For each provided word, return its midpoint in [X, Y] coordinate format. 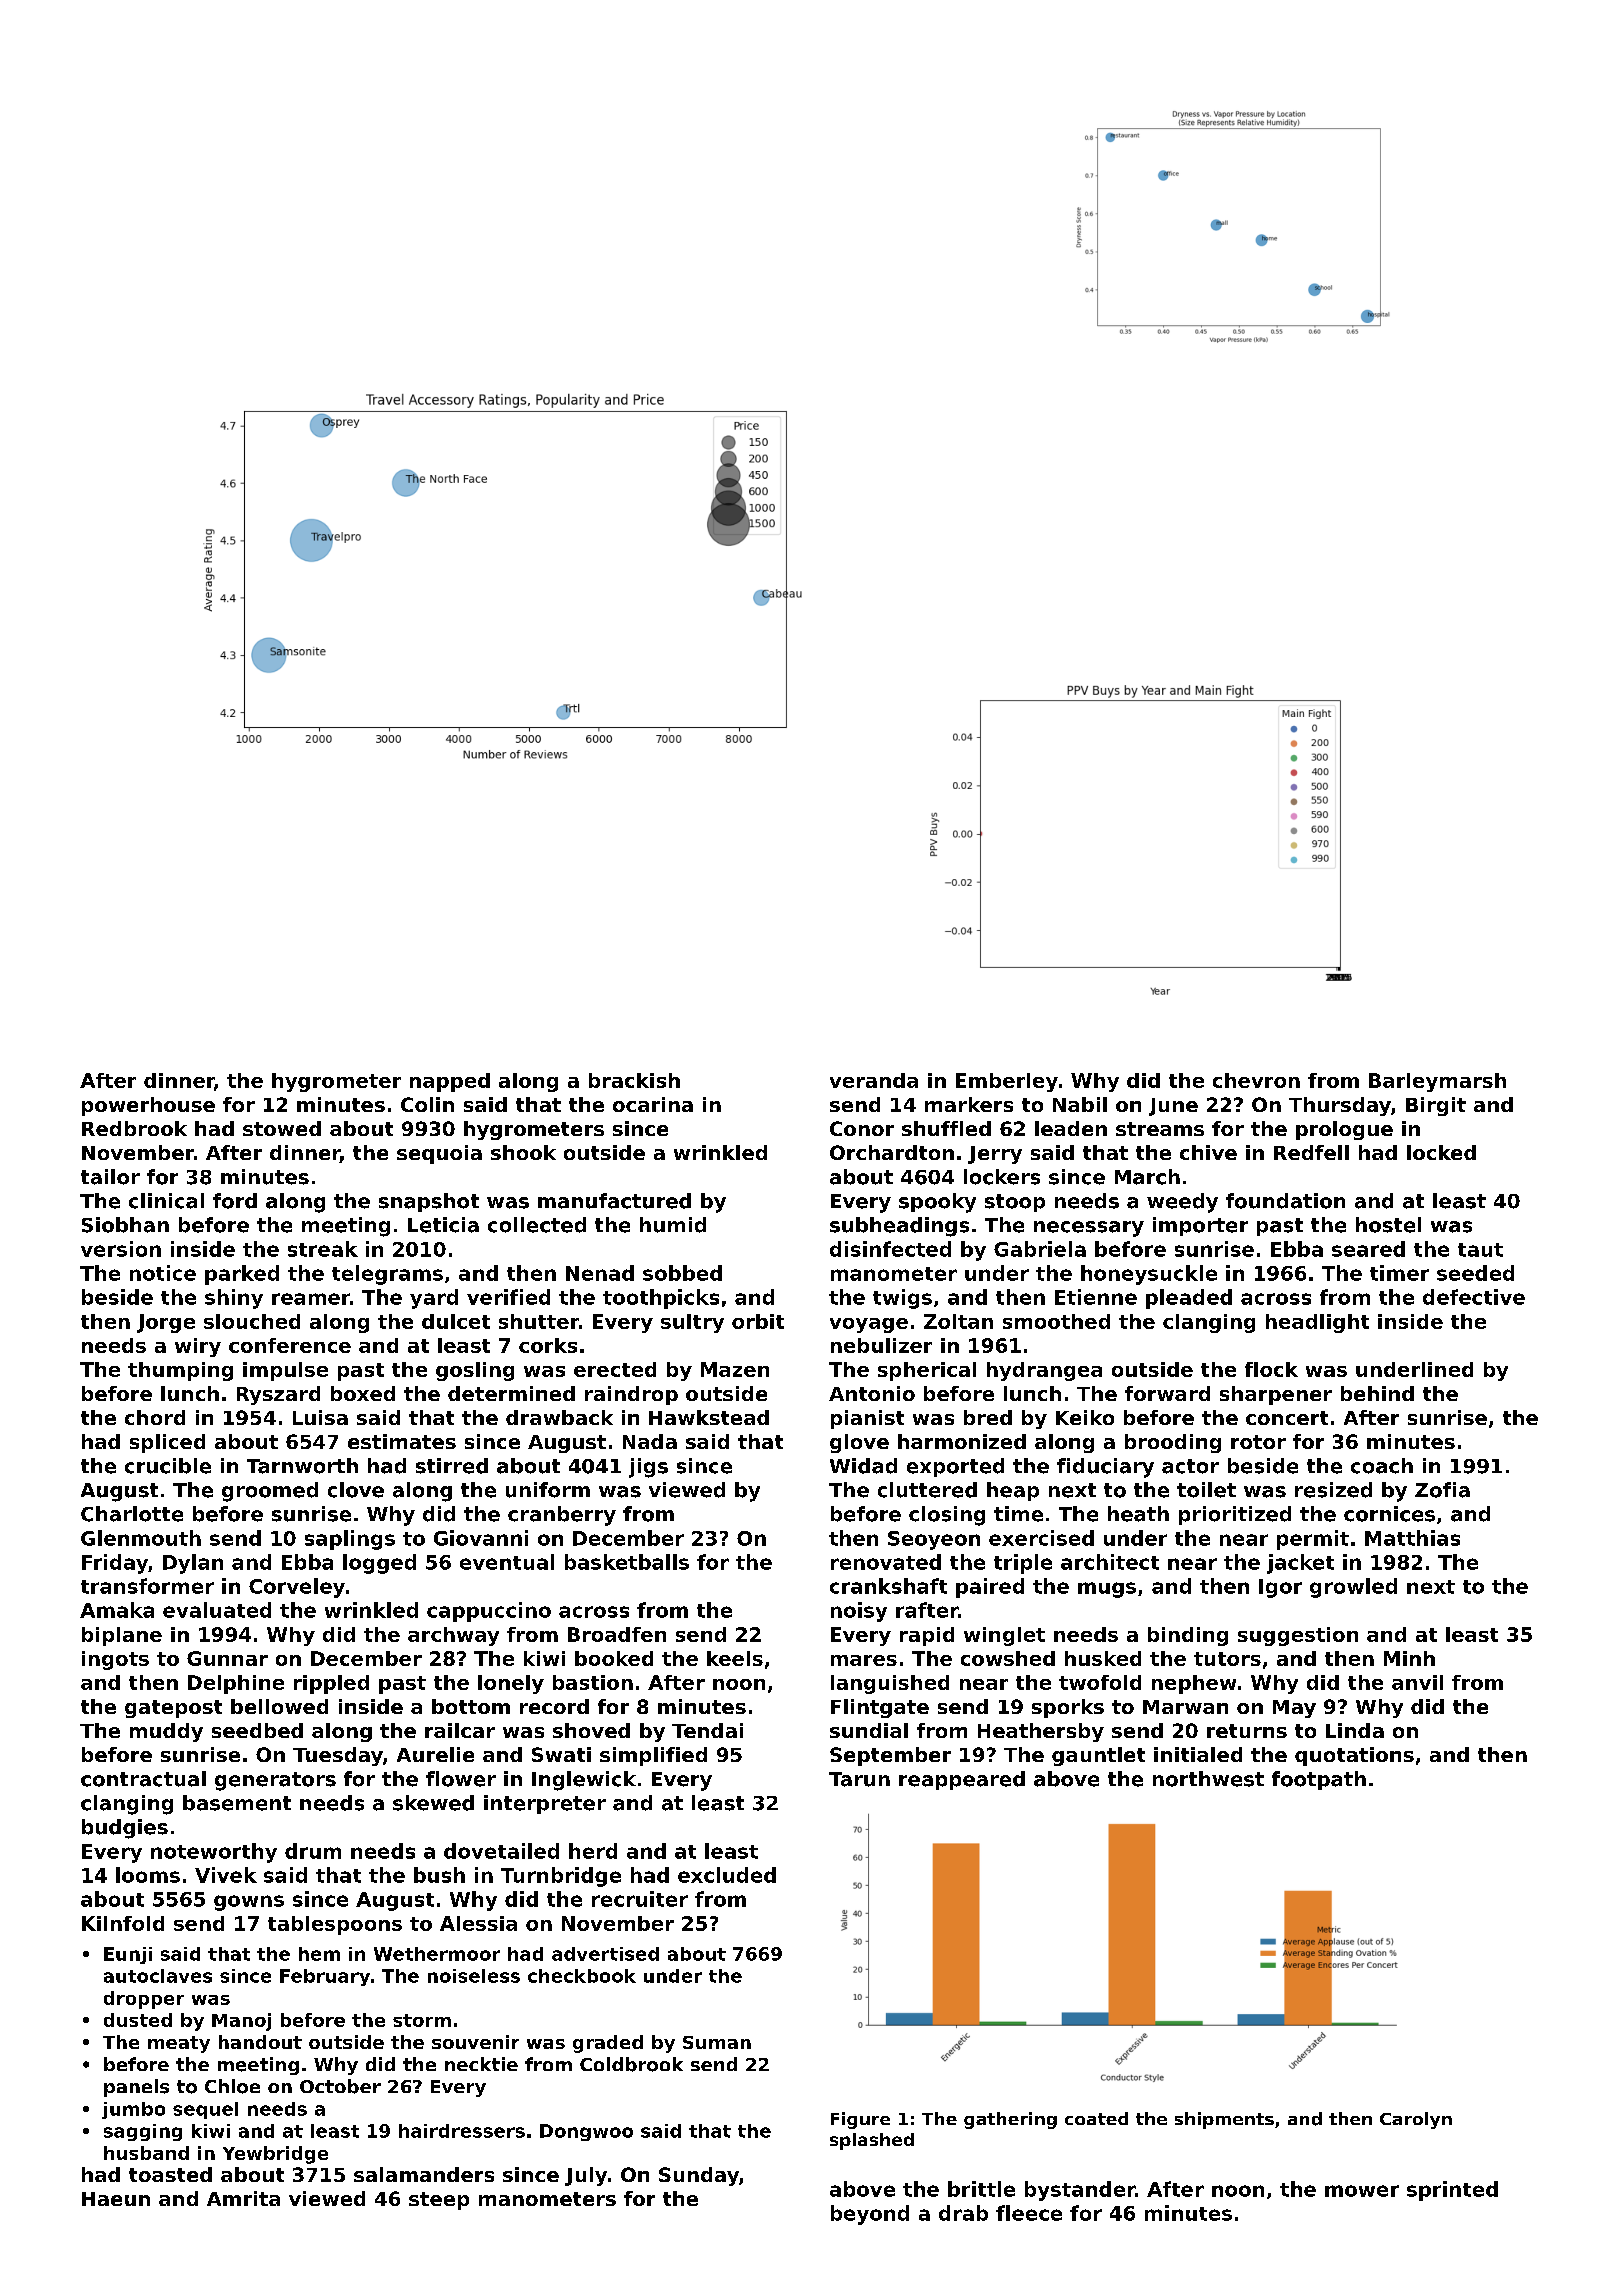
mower [1362, 2191]
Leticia [443, 1225]
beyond [870, 2215]
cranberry [562, 1516]
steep [439, 2201]
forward [1167, 1393]
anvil [1417, 1682]
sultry [692, 1323]
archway [453, 1636]
